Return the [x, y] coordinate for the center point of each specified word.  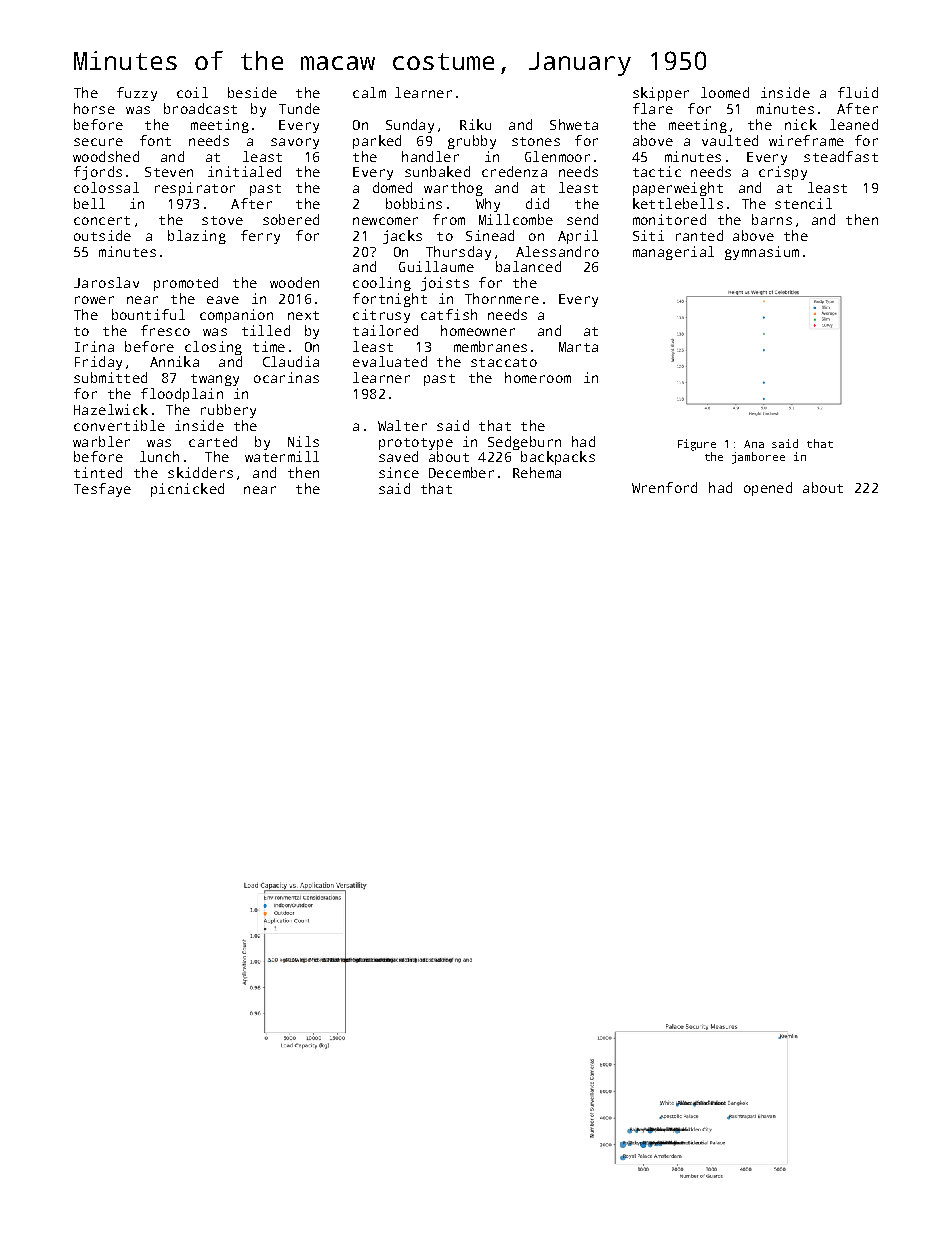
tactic [657, 171]
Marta [578, 347]
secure [98, 142]
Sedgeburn [524, 443]
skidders [200, 472]
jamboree [758, 458]
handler [430, 156]
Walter [402, 425]
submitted [110, 377]
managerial [673, 253]
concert [102, 220]
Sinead [490, 235]
